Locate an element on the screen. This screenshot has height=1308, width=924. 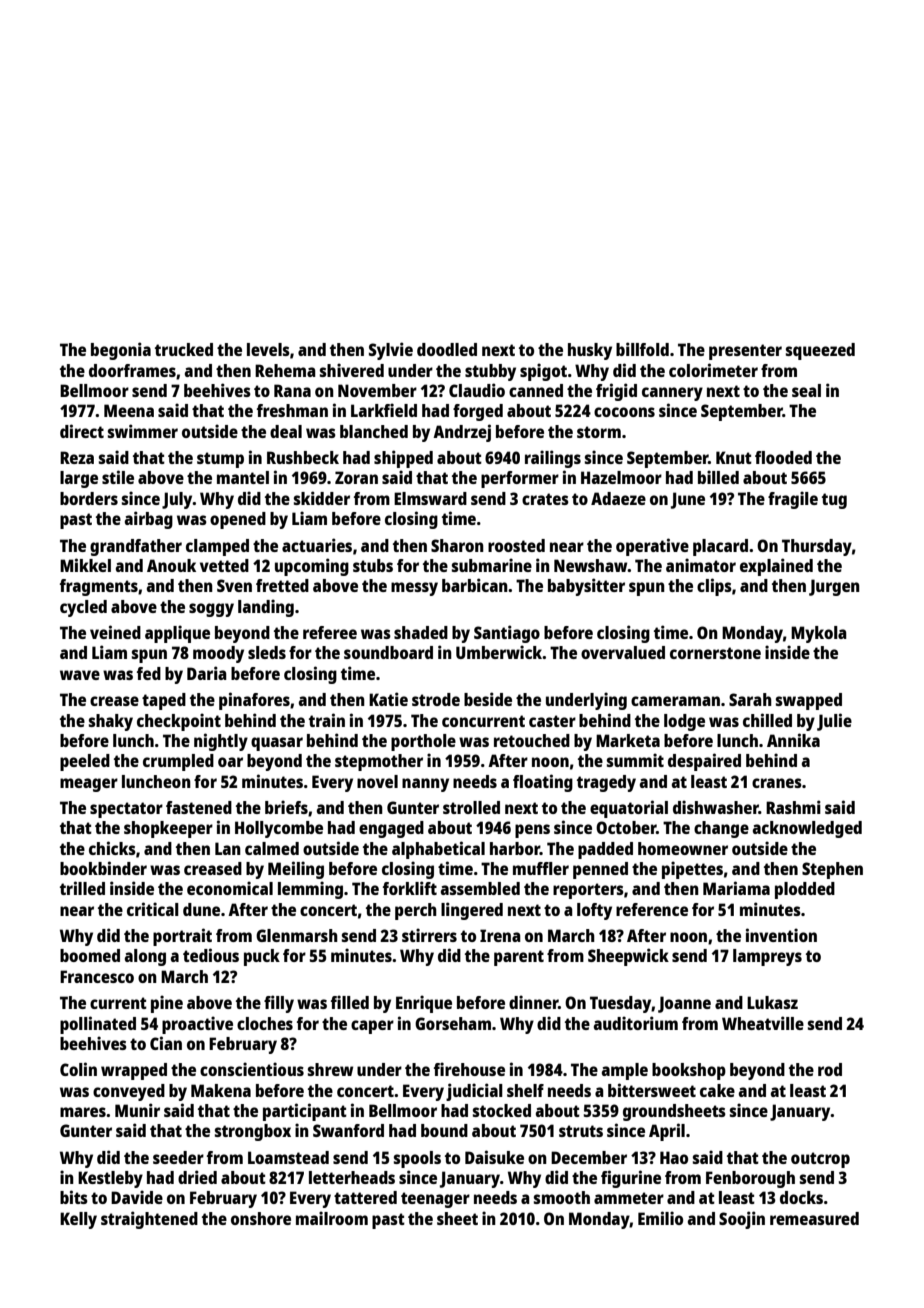
checkpoint is located at coordinates (179, 722).
